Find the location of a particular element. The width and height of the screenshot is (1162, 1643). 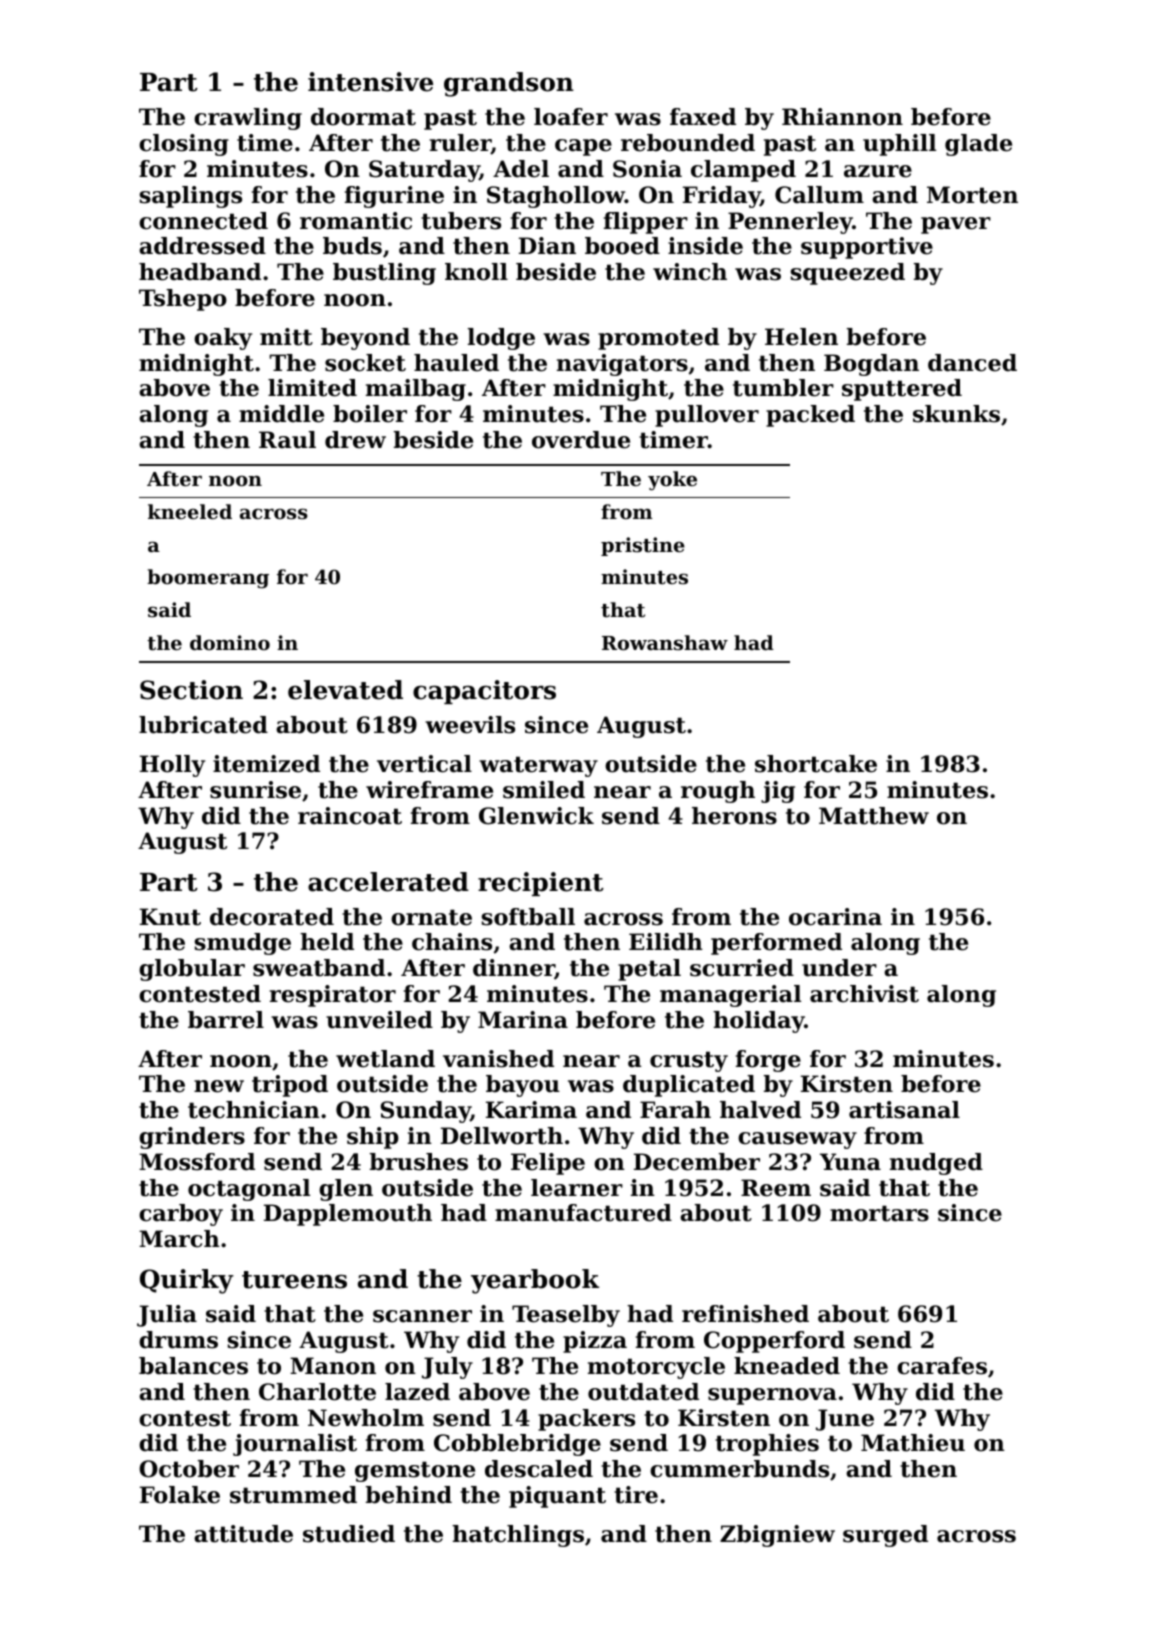

strummed is located at coordinates (293, 1495).
